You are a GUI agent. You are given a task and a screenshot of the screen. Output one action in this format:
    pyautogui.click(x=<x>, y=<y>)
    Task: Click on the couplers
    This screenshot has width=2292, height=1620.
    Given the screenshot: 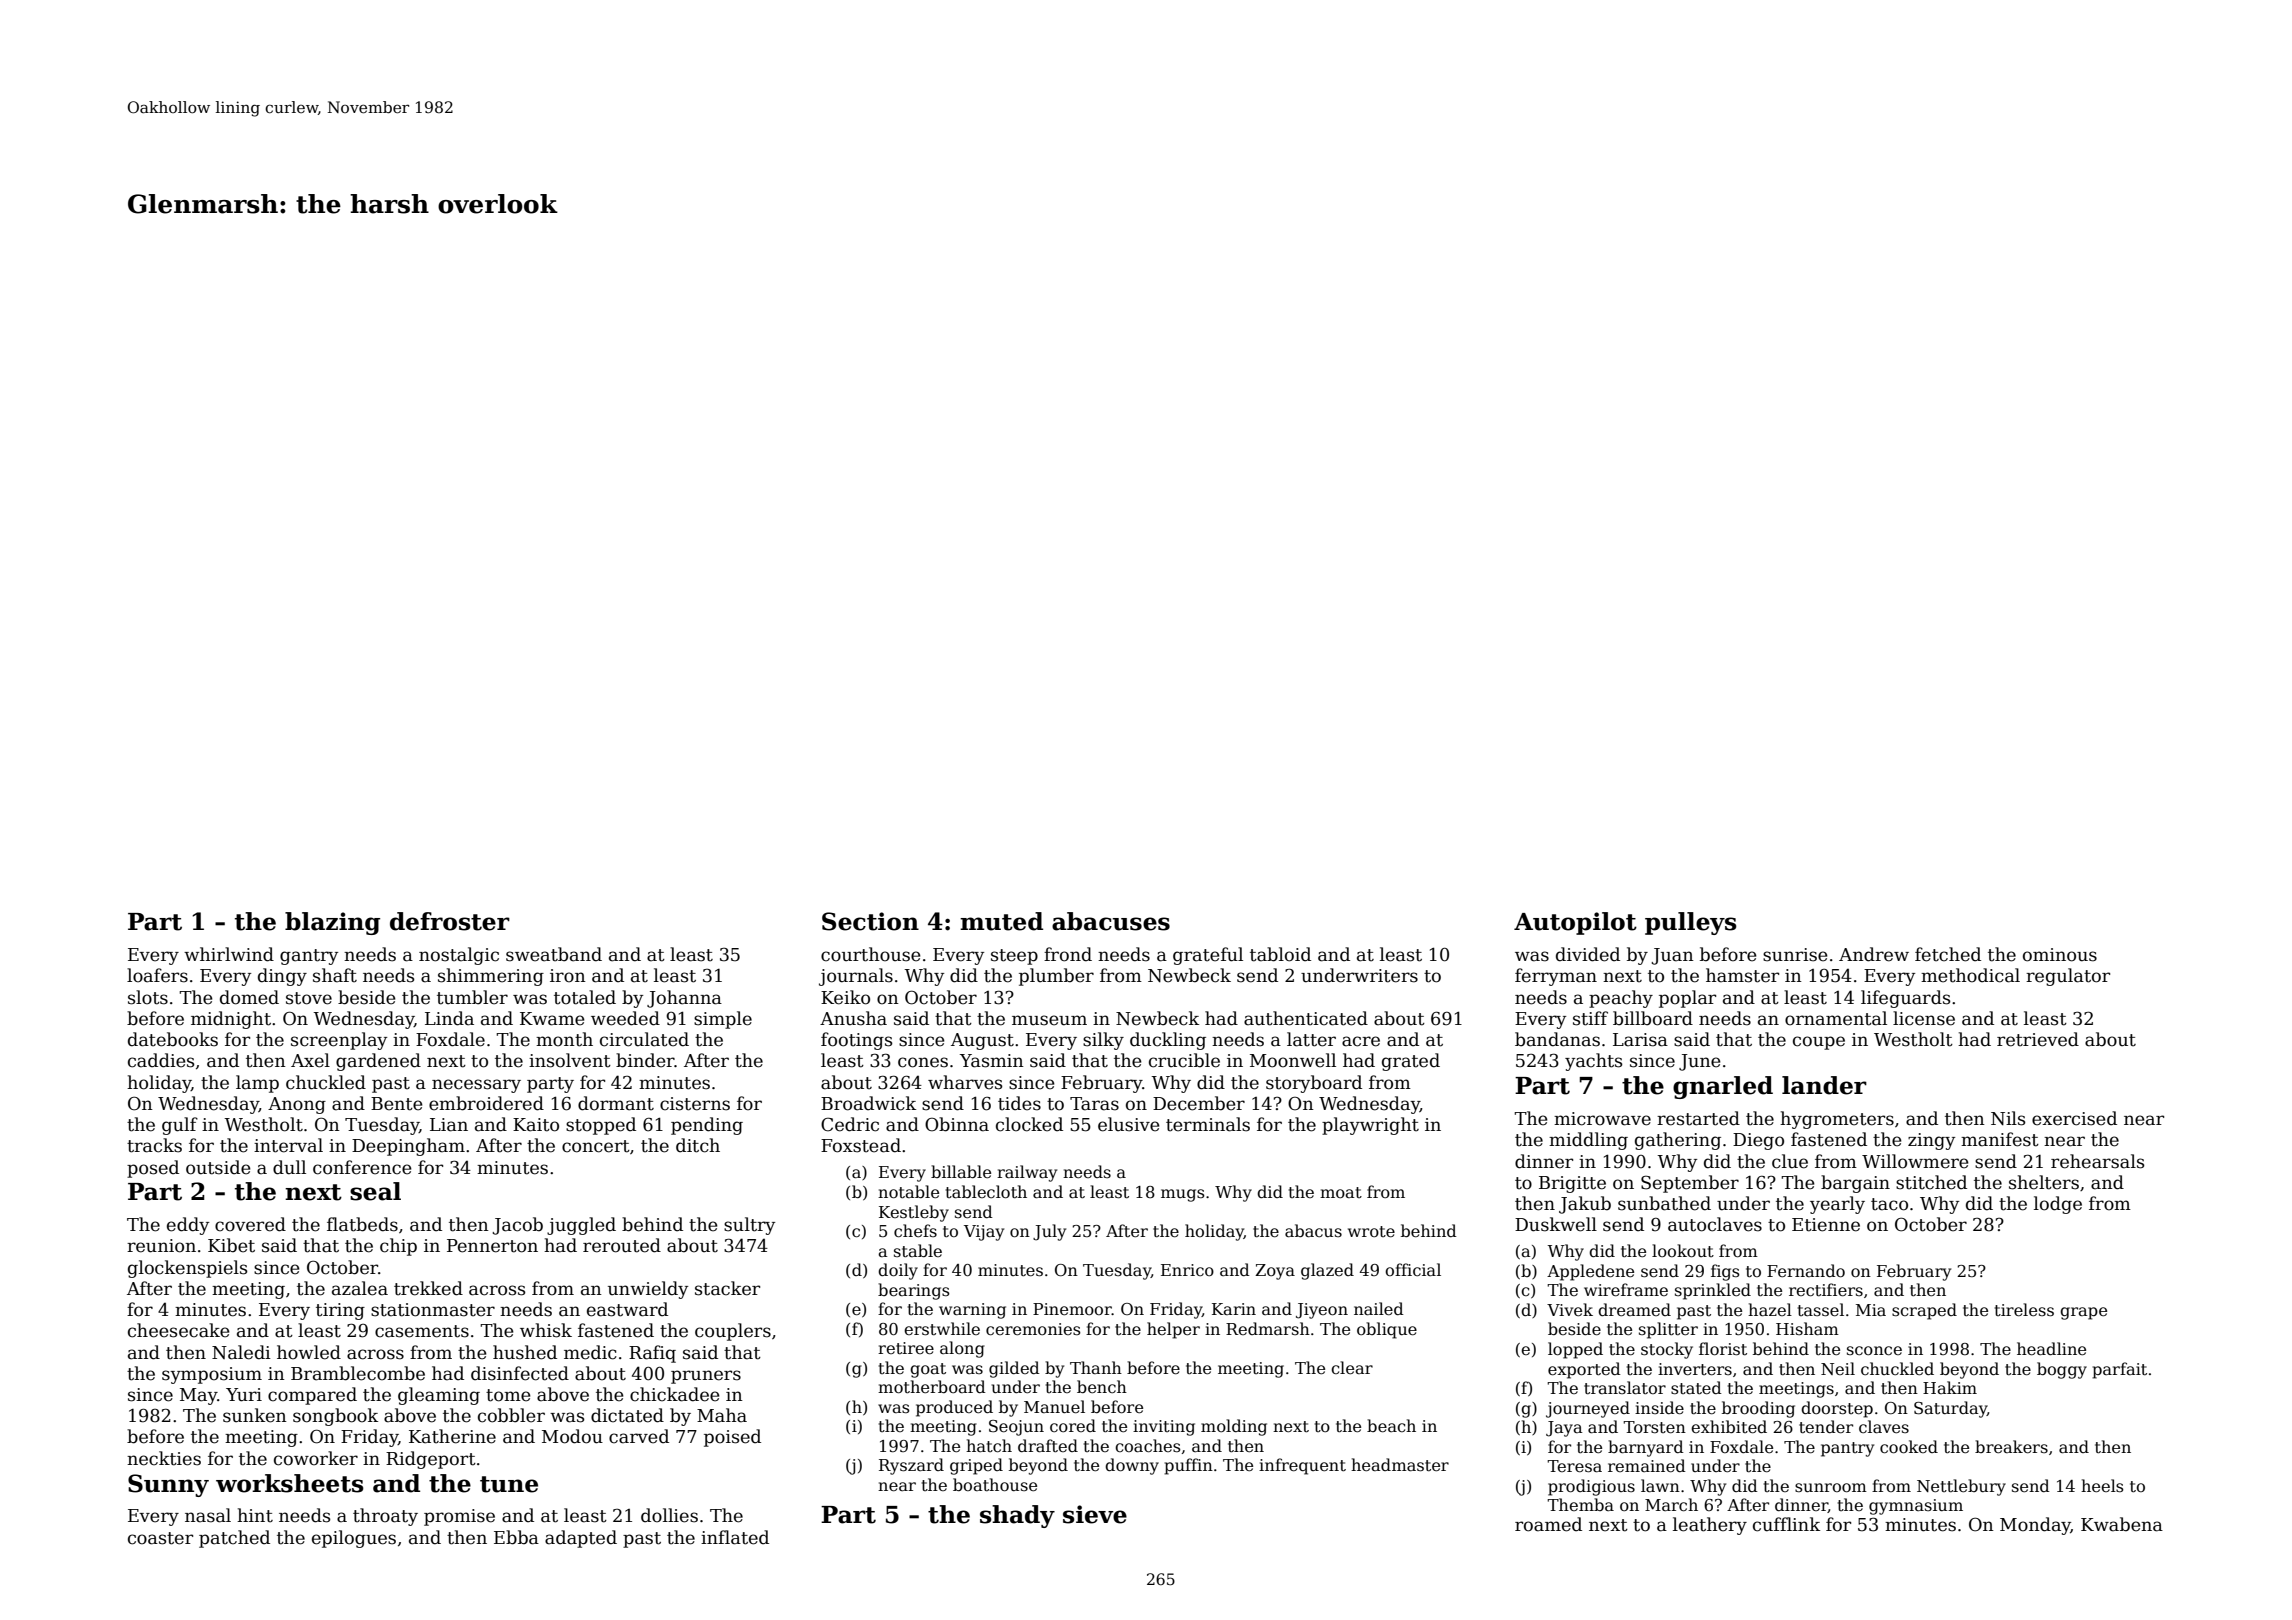 What is the action you would take?
    pyautogui.click(x=733, y=1332)
